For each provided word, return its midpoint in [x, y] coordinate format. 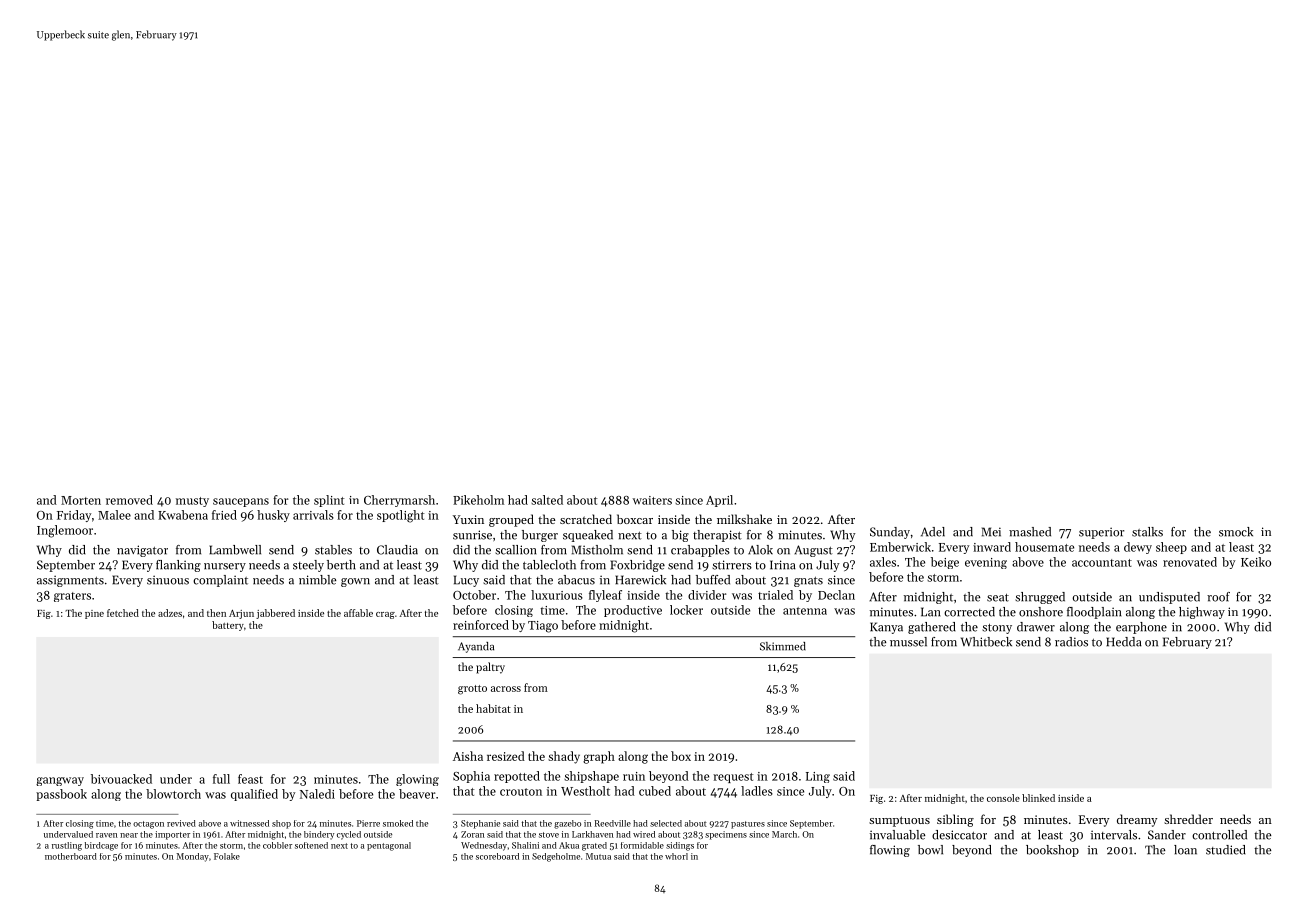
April [719, 501]
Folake [227, 856]
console [1003, 798]
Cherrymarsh [399, 501]
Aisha [468, 756]
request [733, 778]
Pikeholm [478, 500]
